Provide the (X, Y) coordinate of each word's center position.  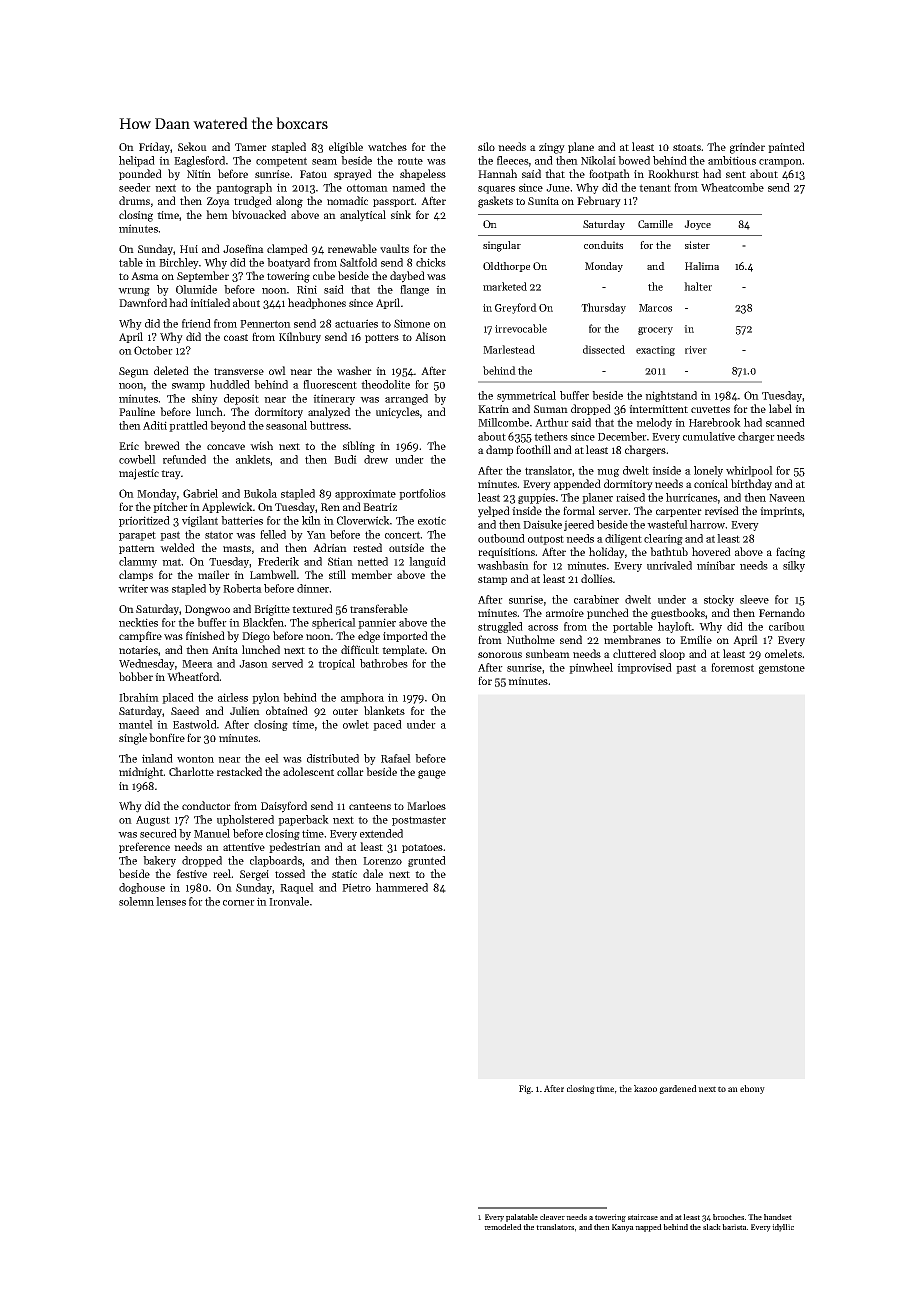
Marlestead (509, 349)
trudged (253, 202)
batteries (242, 520)
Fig (525, 1089)
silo (486, 146)
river (696, 350)
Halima (702, 266)
